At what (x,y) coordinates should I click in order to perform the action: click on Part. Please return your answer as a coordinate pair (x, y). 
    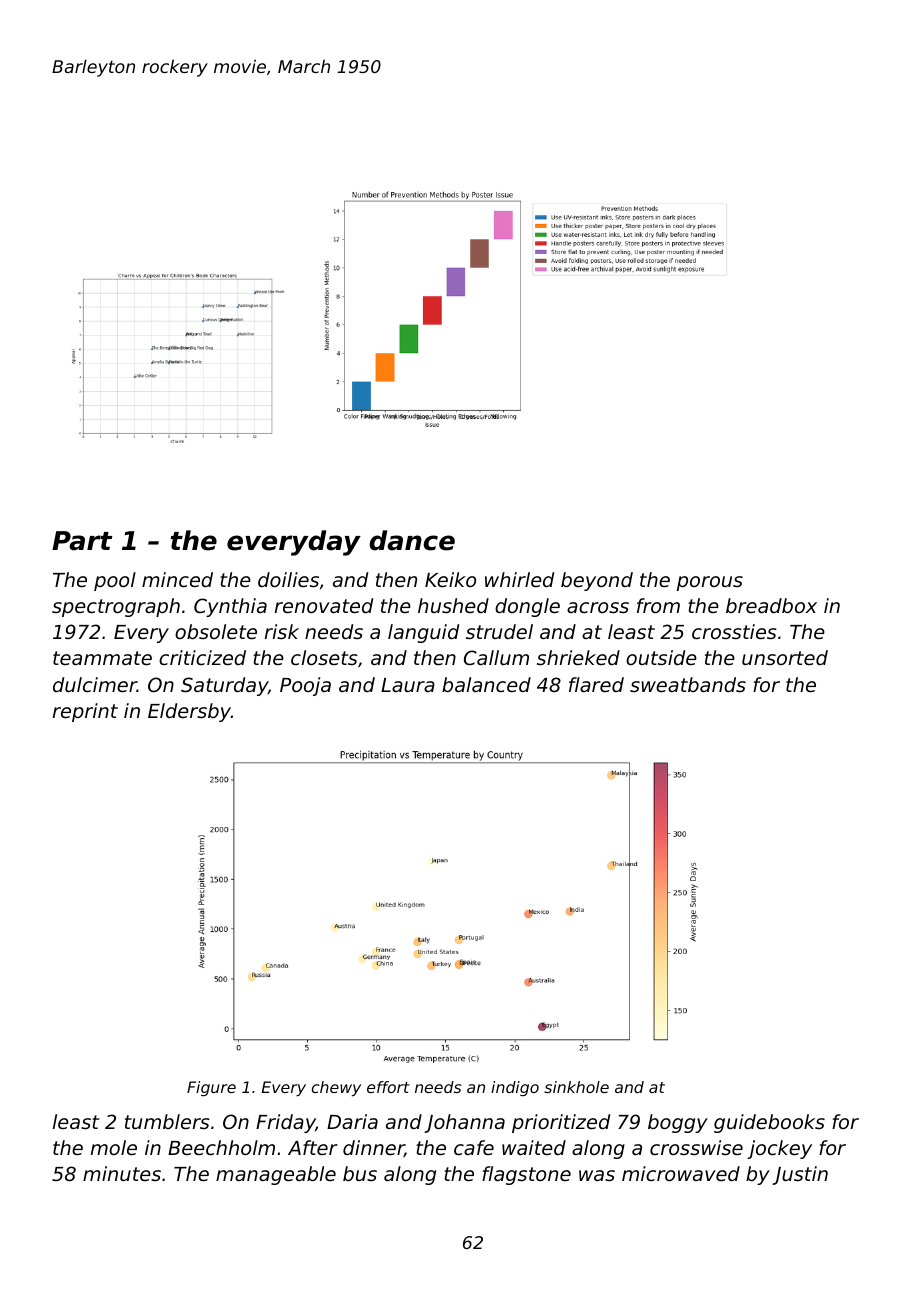
    Looking at the image, I should click on (82, 541).
